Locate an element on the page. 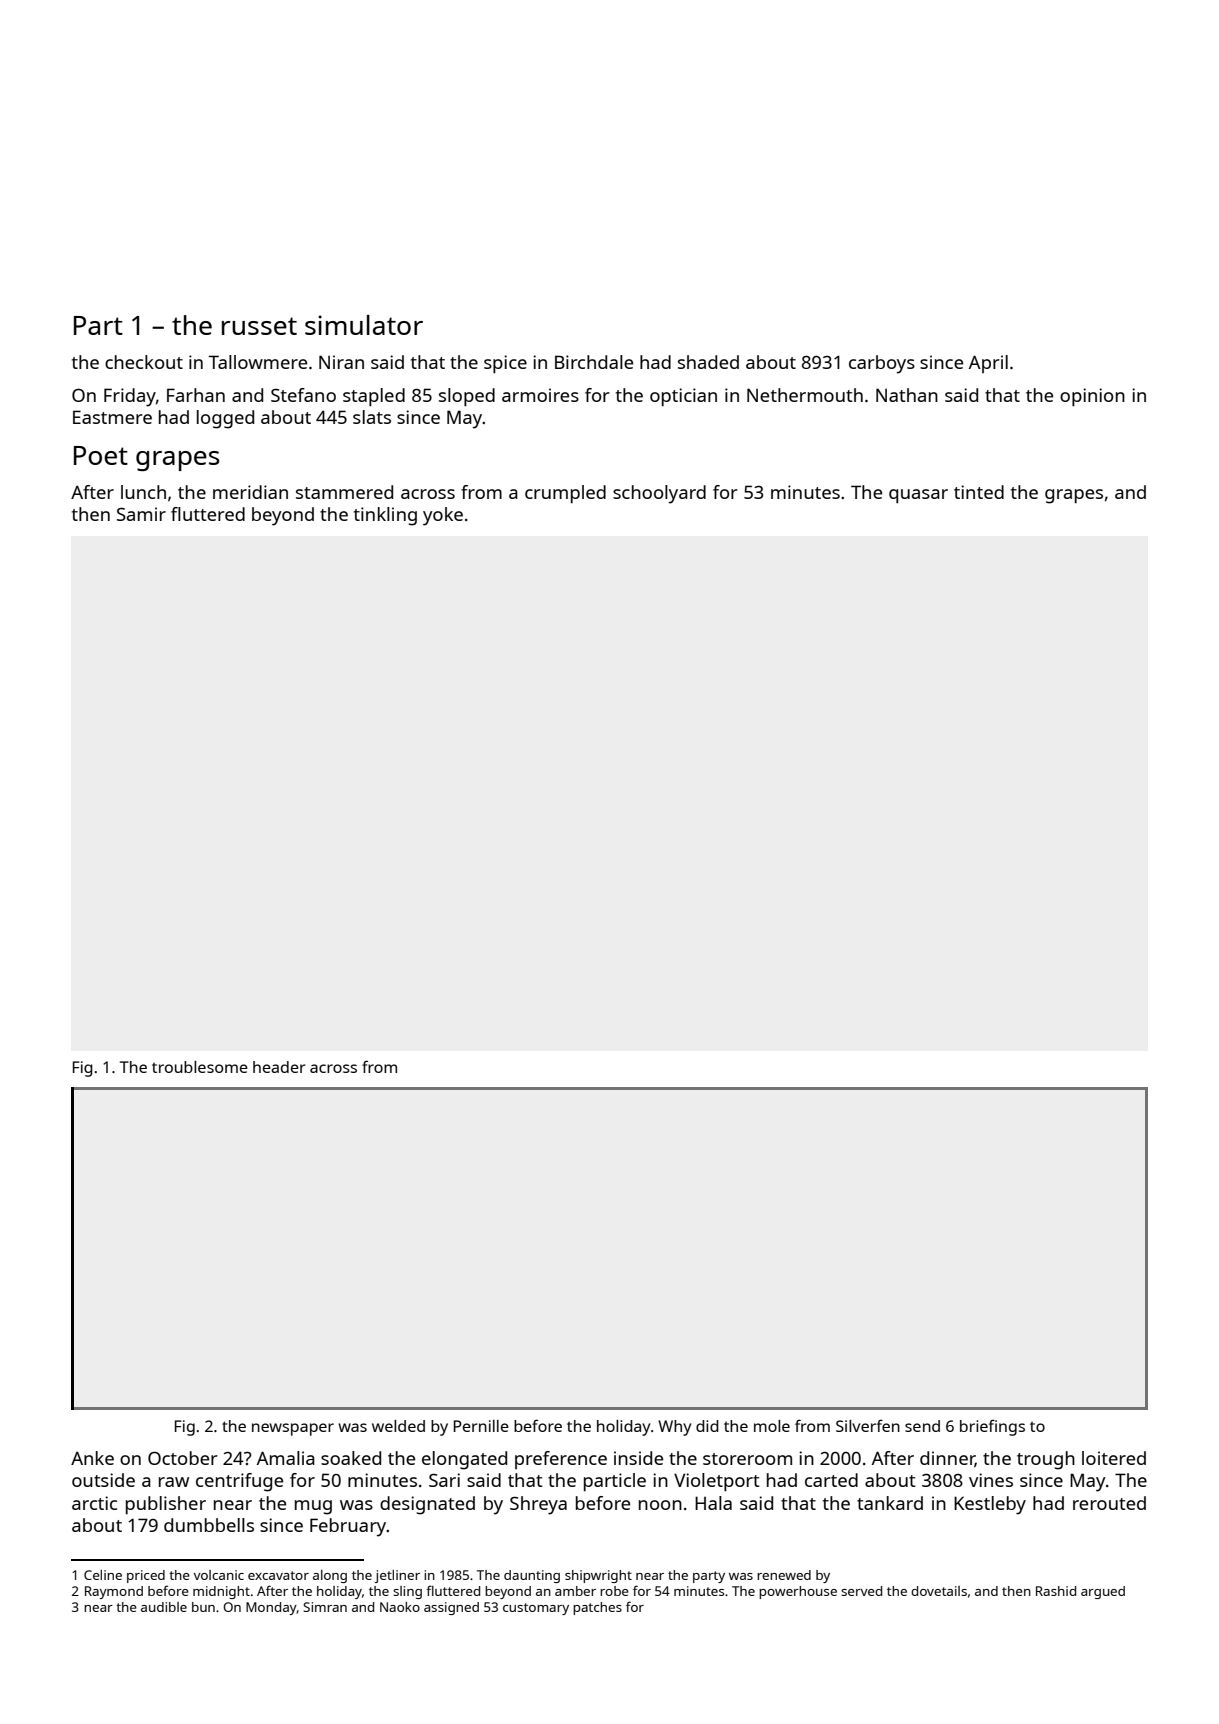 This document has width=1219, height=1724. yoke is located at coordinates (443, 516).
